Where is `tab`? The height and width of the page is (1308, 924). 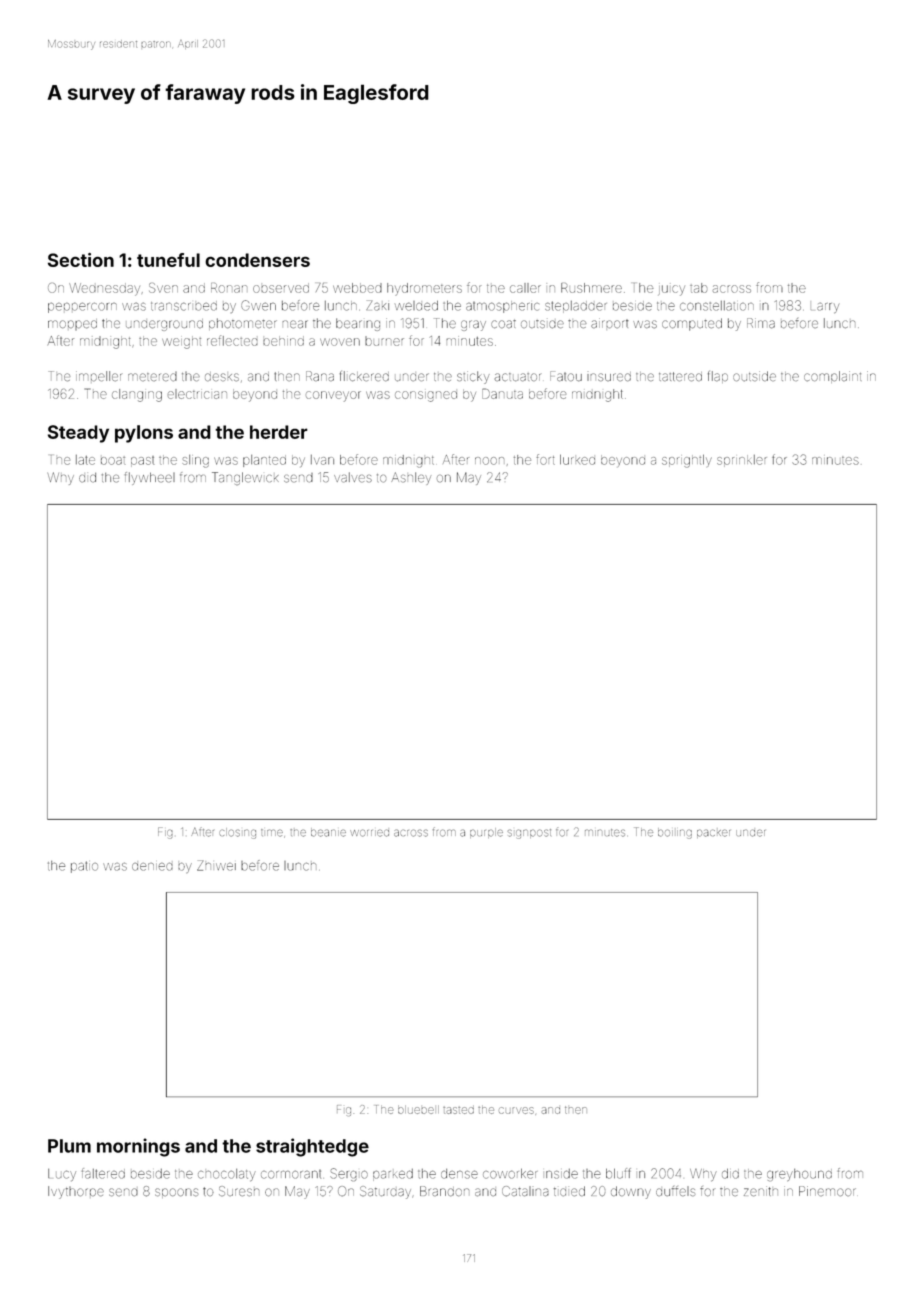 tab is located at coordinates (698, 288).
